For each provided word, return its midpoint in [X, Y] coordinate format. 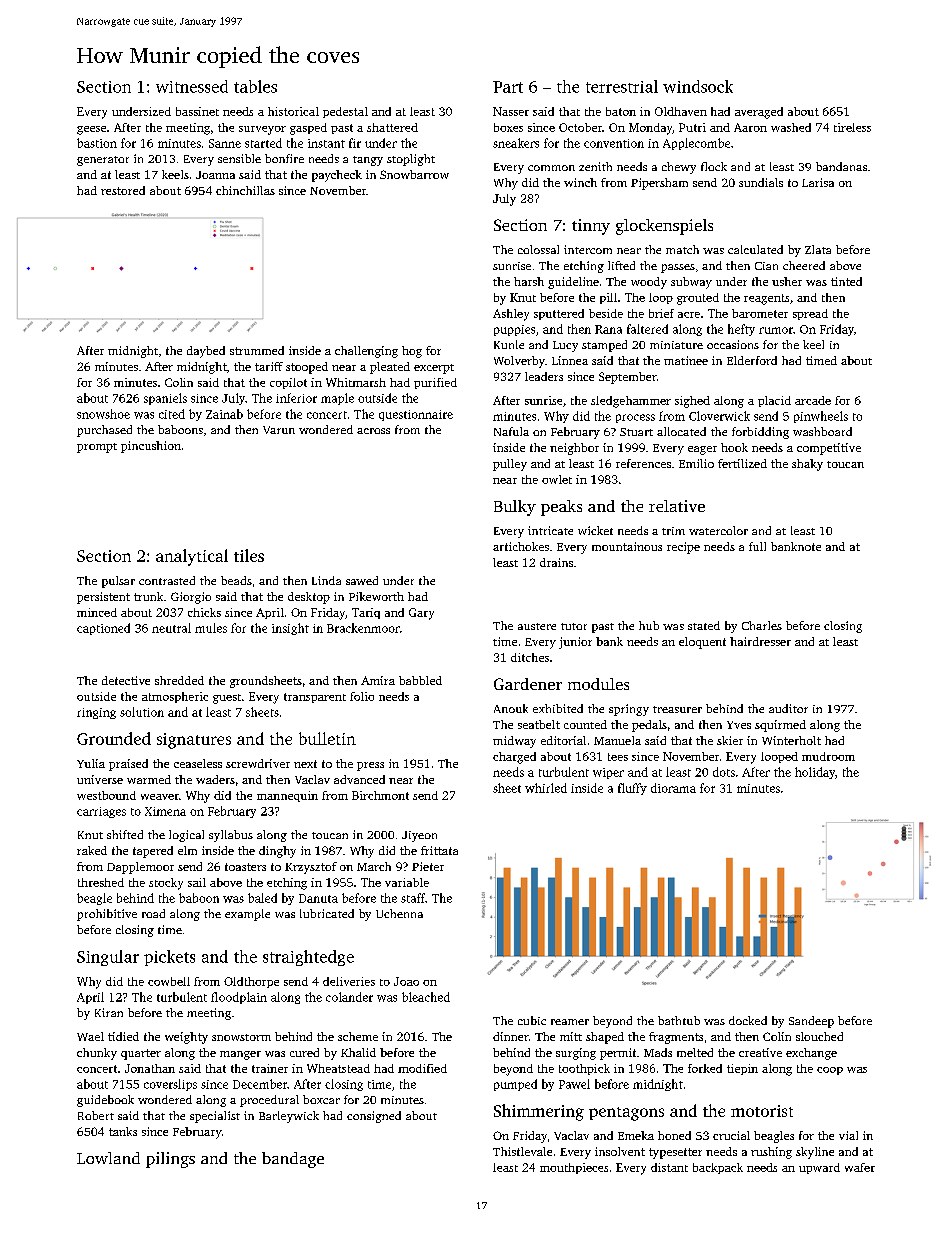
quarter [141, 1054]
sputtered [559, 314]
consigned [374, 1117]
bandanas [841, 166]
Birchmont [380, 795]
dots [724, 772]
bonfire [284, 158]
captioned [103, 629]
